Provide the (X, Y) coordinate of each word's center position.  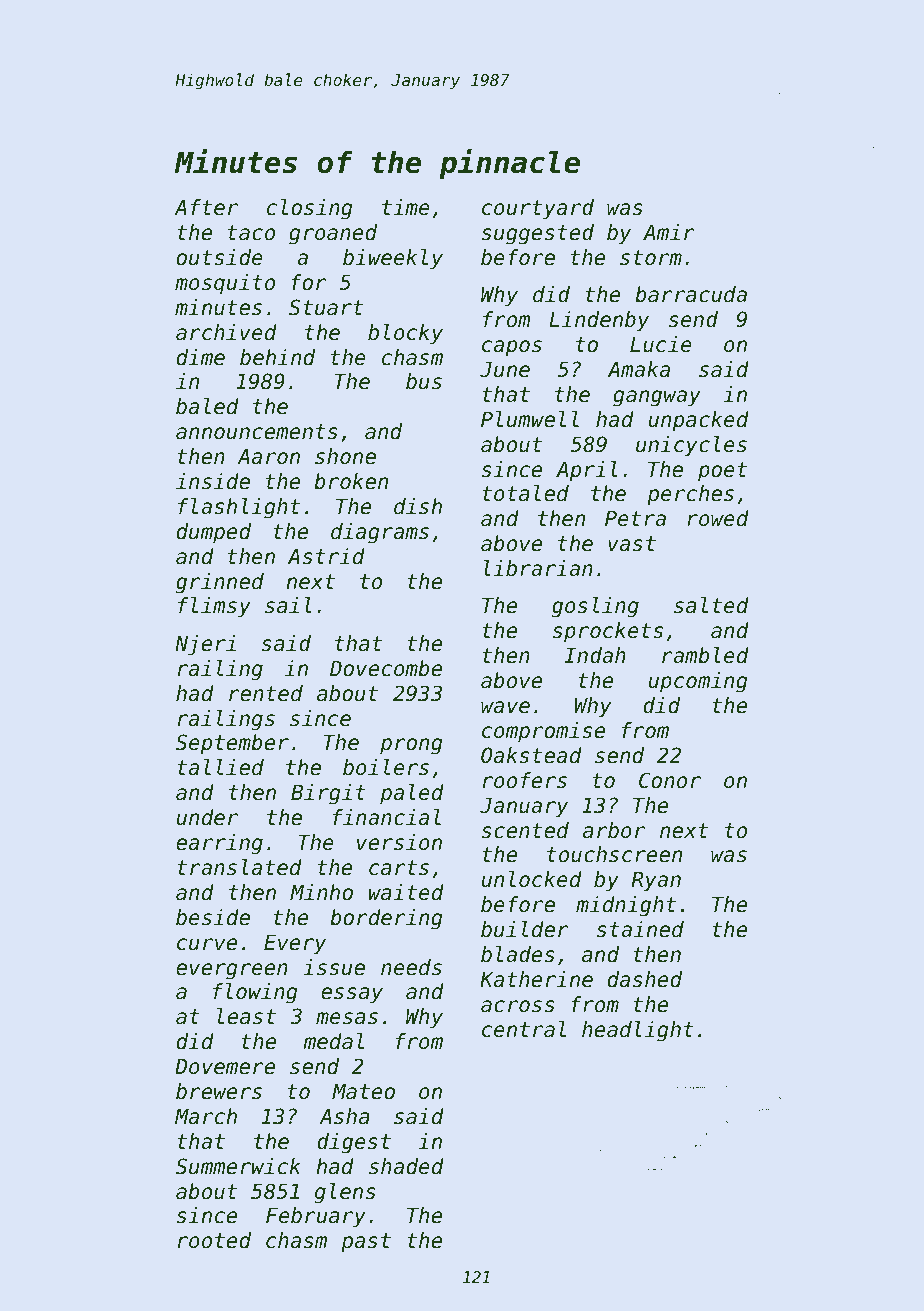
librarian (538, 568)
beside (213, 917)
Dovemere (225, 1066)
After (206, 207)
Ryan (656, 881)
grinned (220, 583)
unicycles (691, 446)
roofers (525, 780)
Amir (669, 232)
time (406, 207)
